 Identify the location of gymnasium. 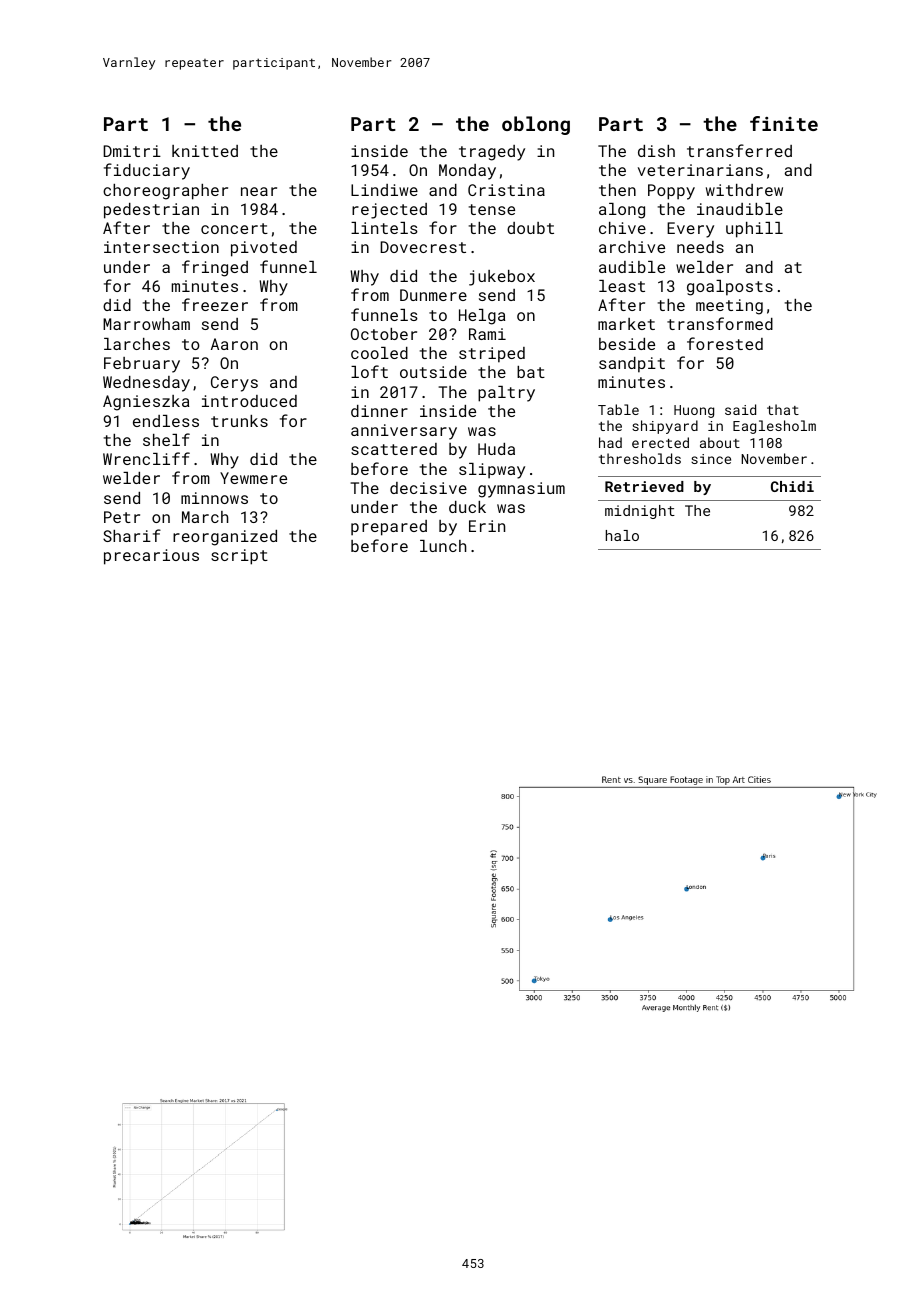
(521, 490).
